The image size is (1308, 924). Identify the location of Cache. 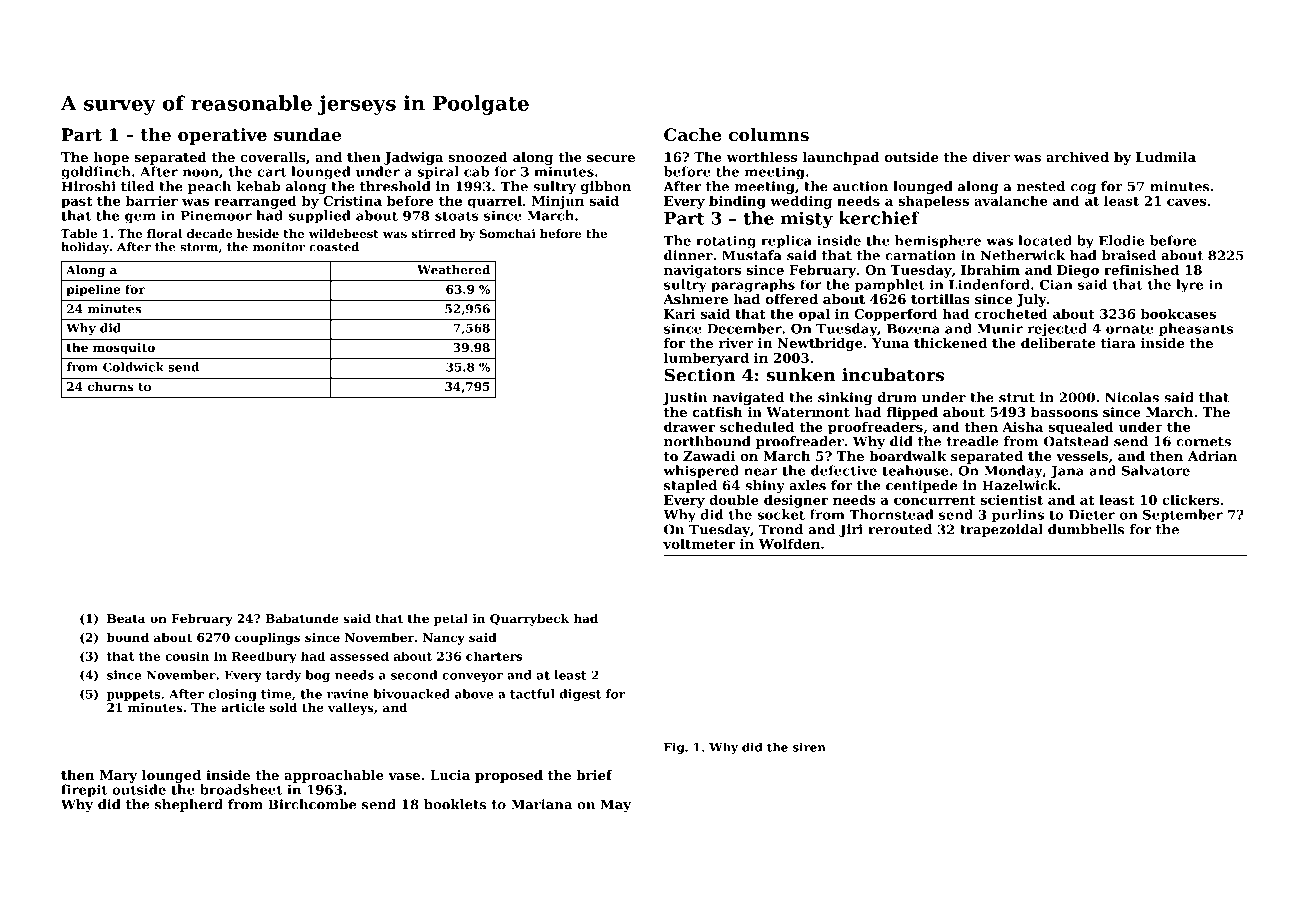
(693, 134).
